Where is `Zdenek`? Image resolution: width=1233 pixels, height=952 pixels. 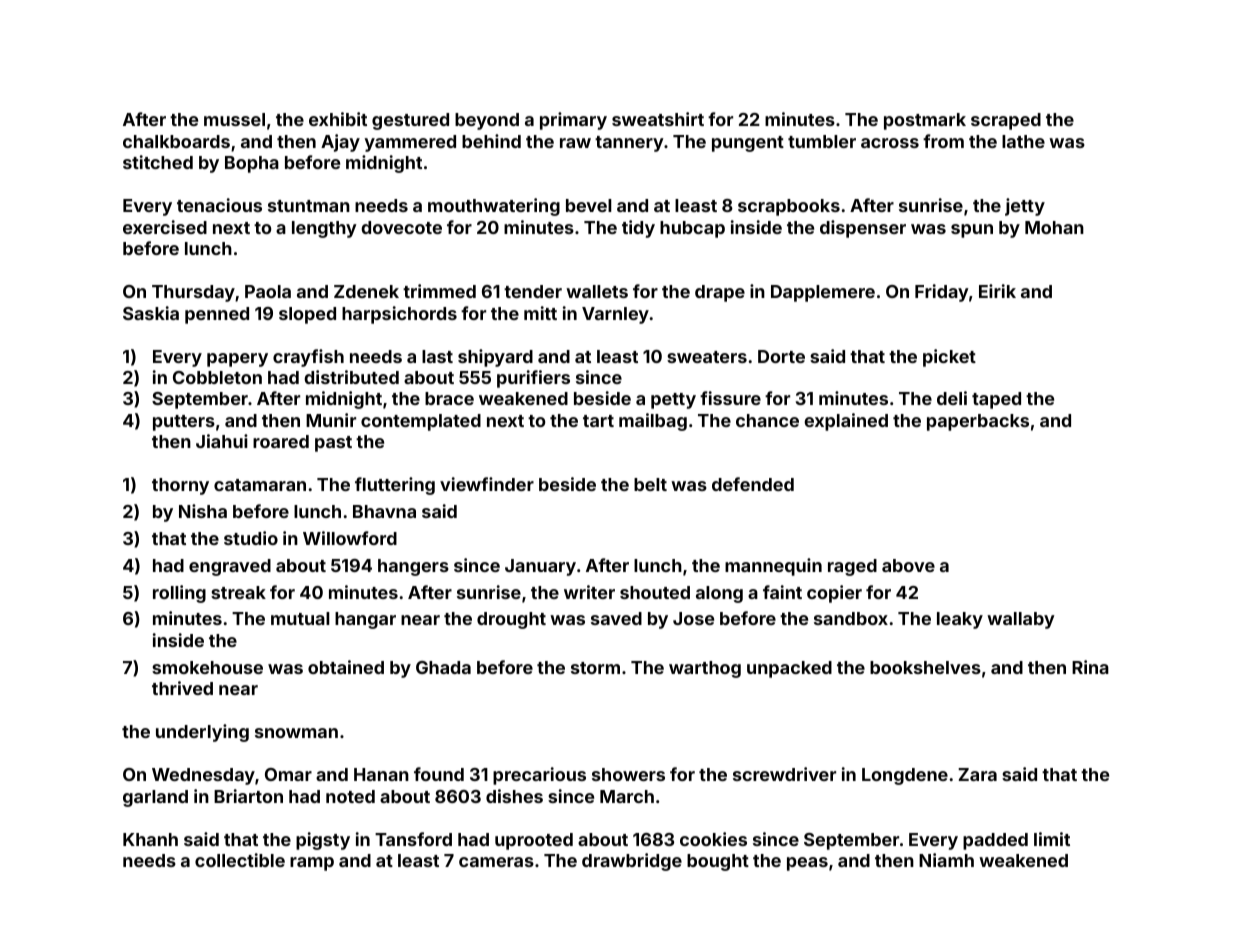
Zdenek is located at coordinates (366, 291).
